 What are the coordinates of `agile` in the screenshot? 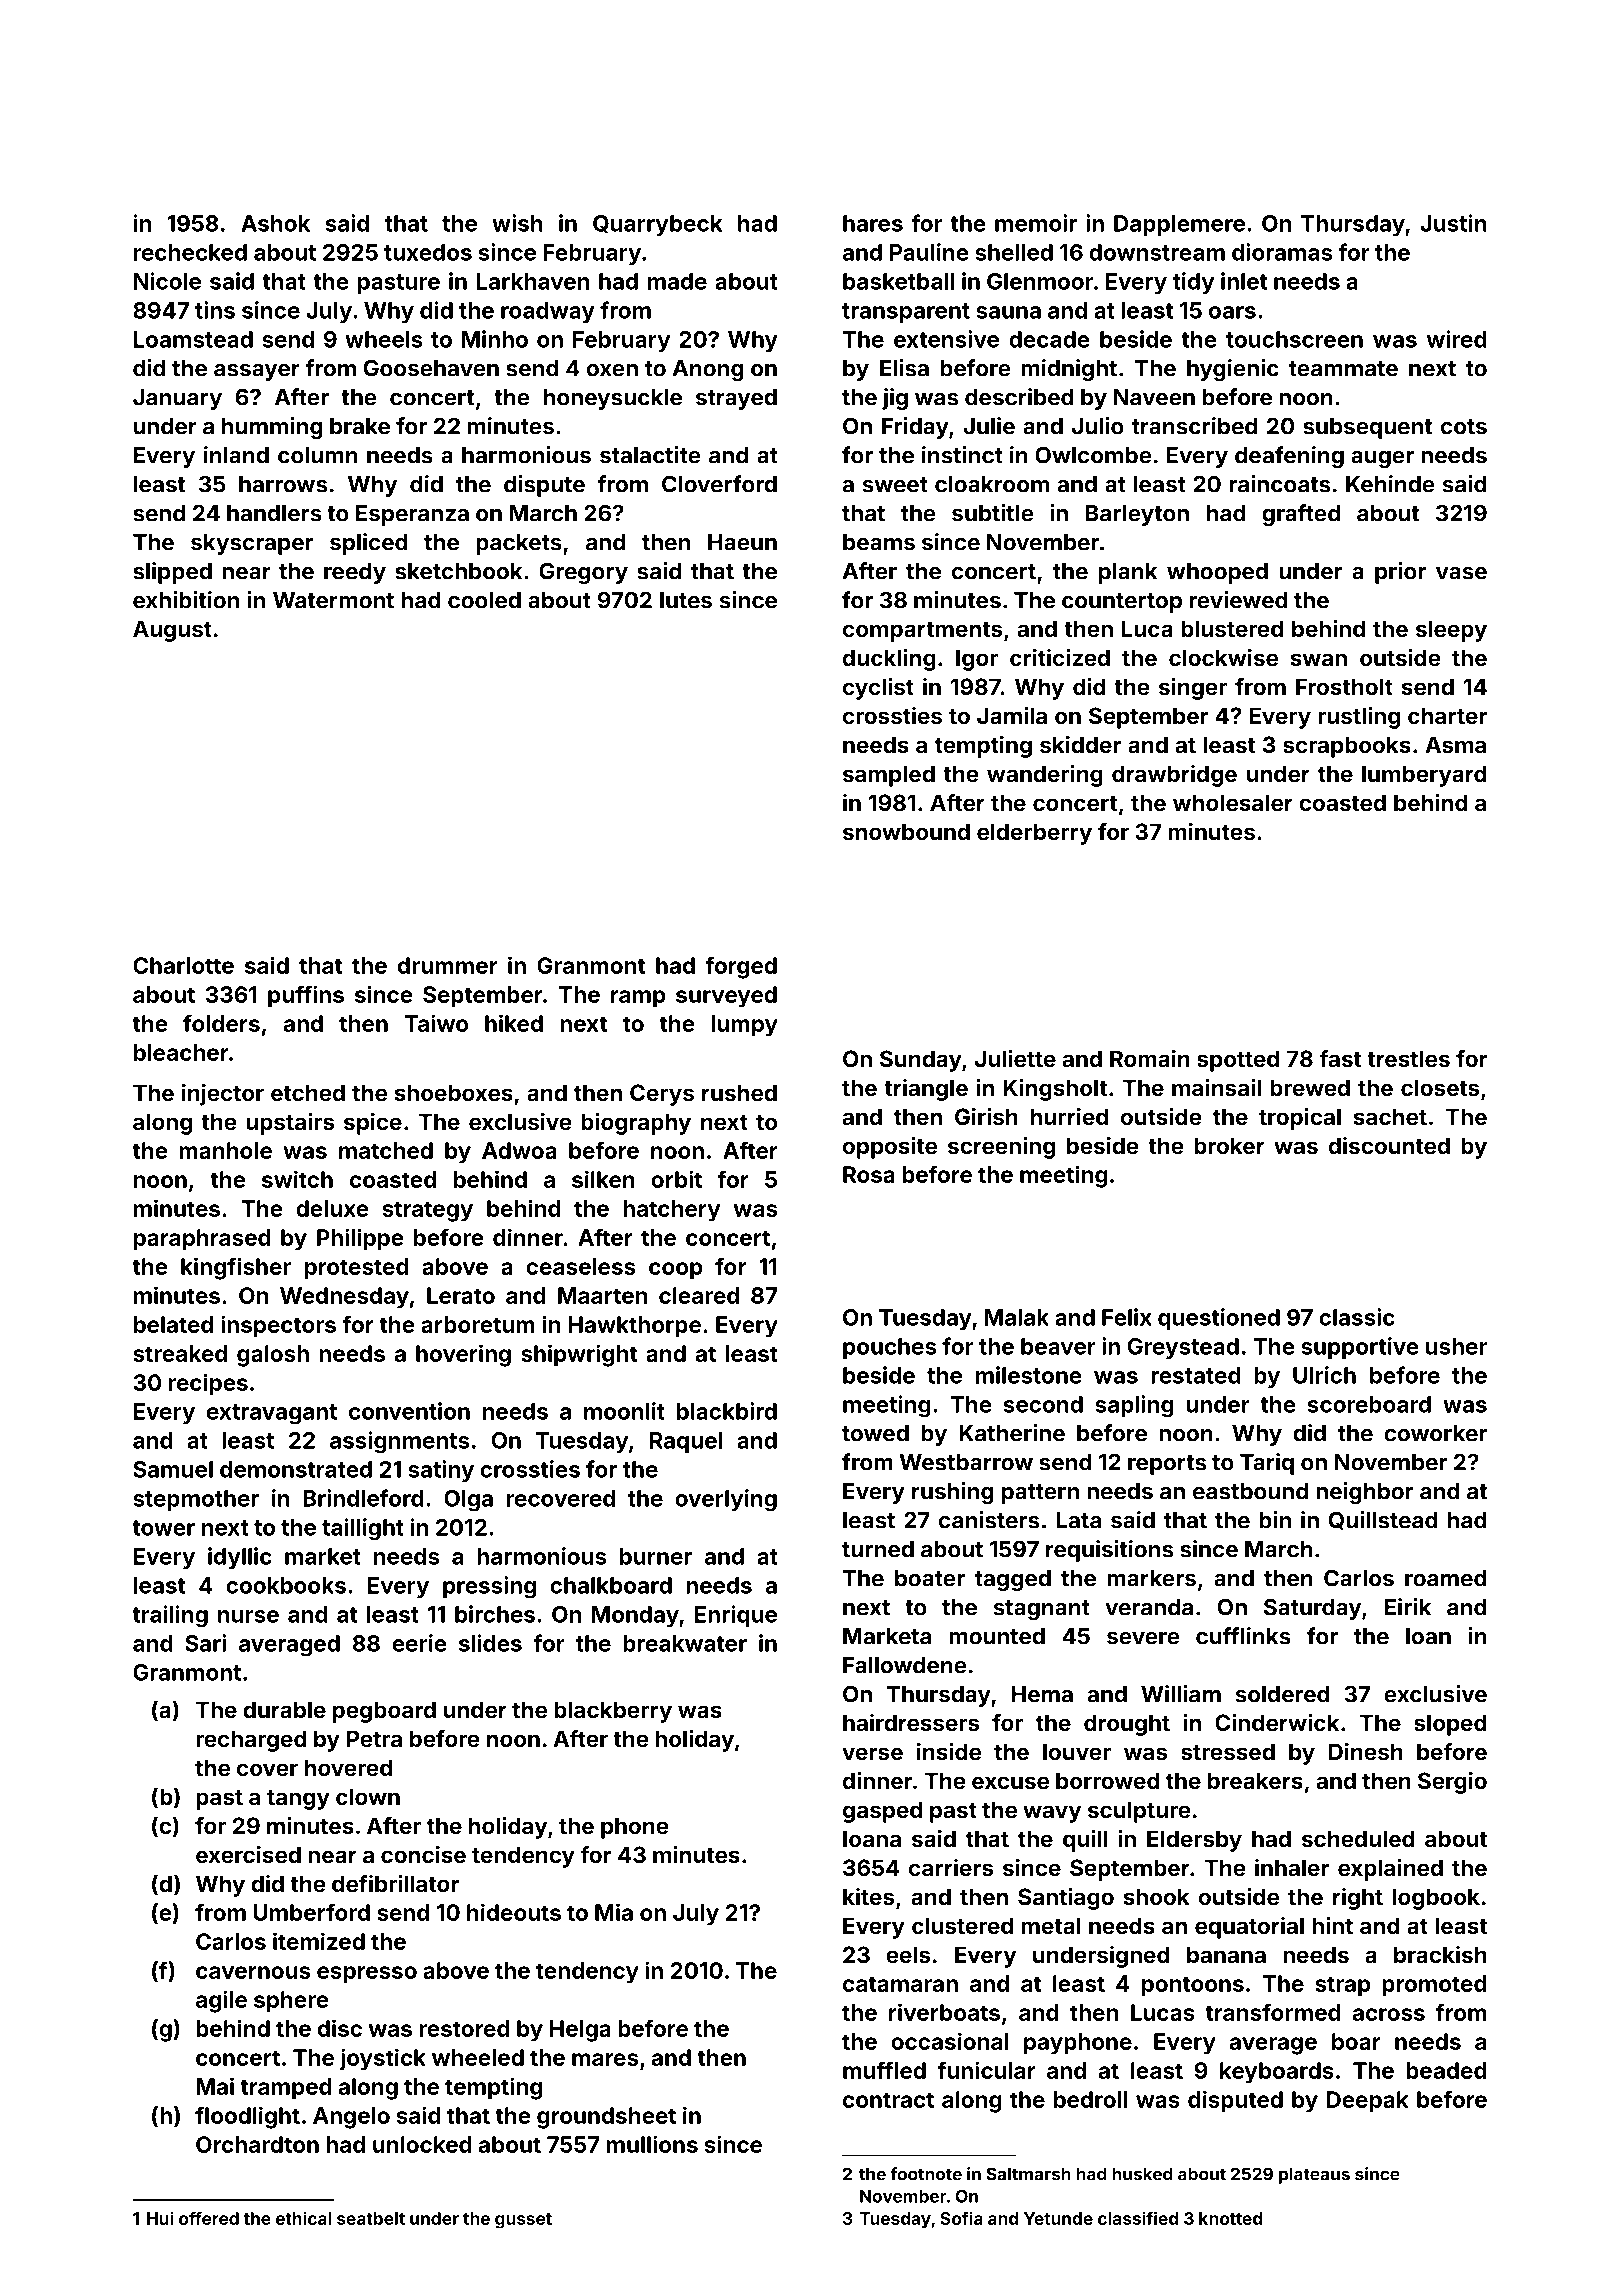 It's located at (221, 2001).
